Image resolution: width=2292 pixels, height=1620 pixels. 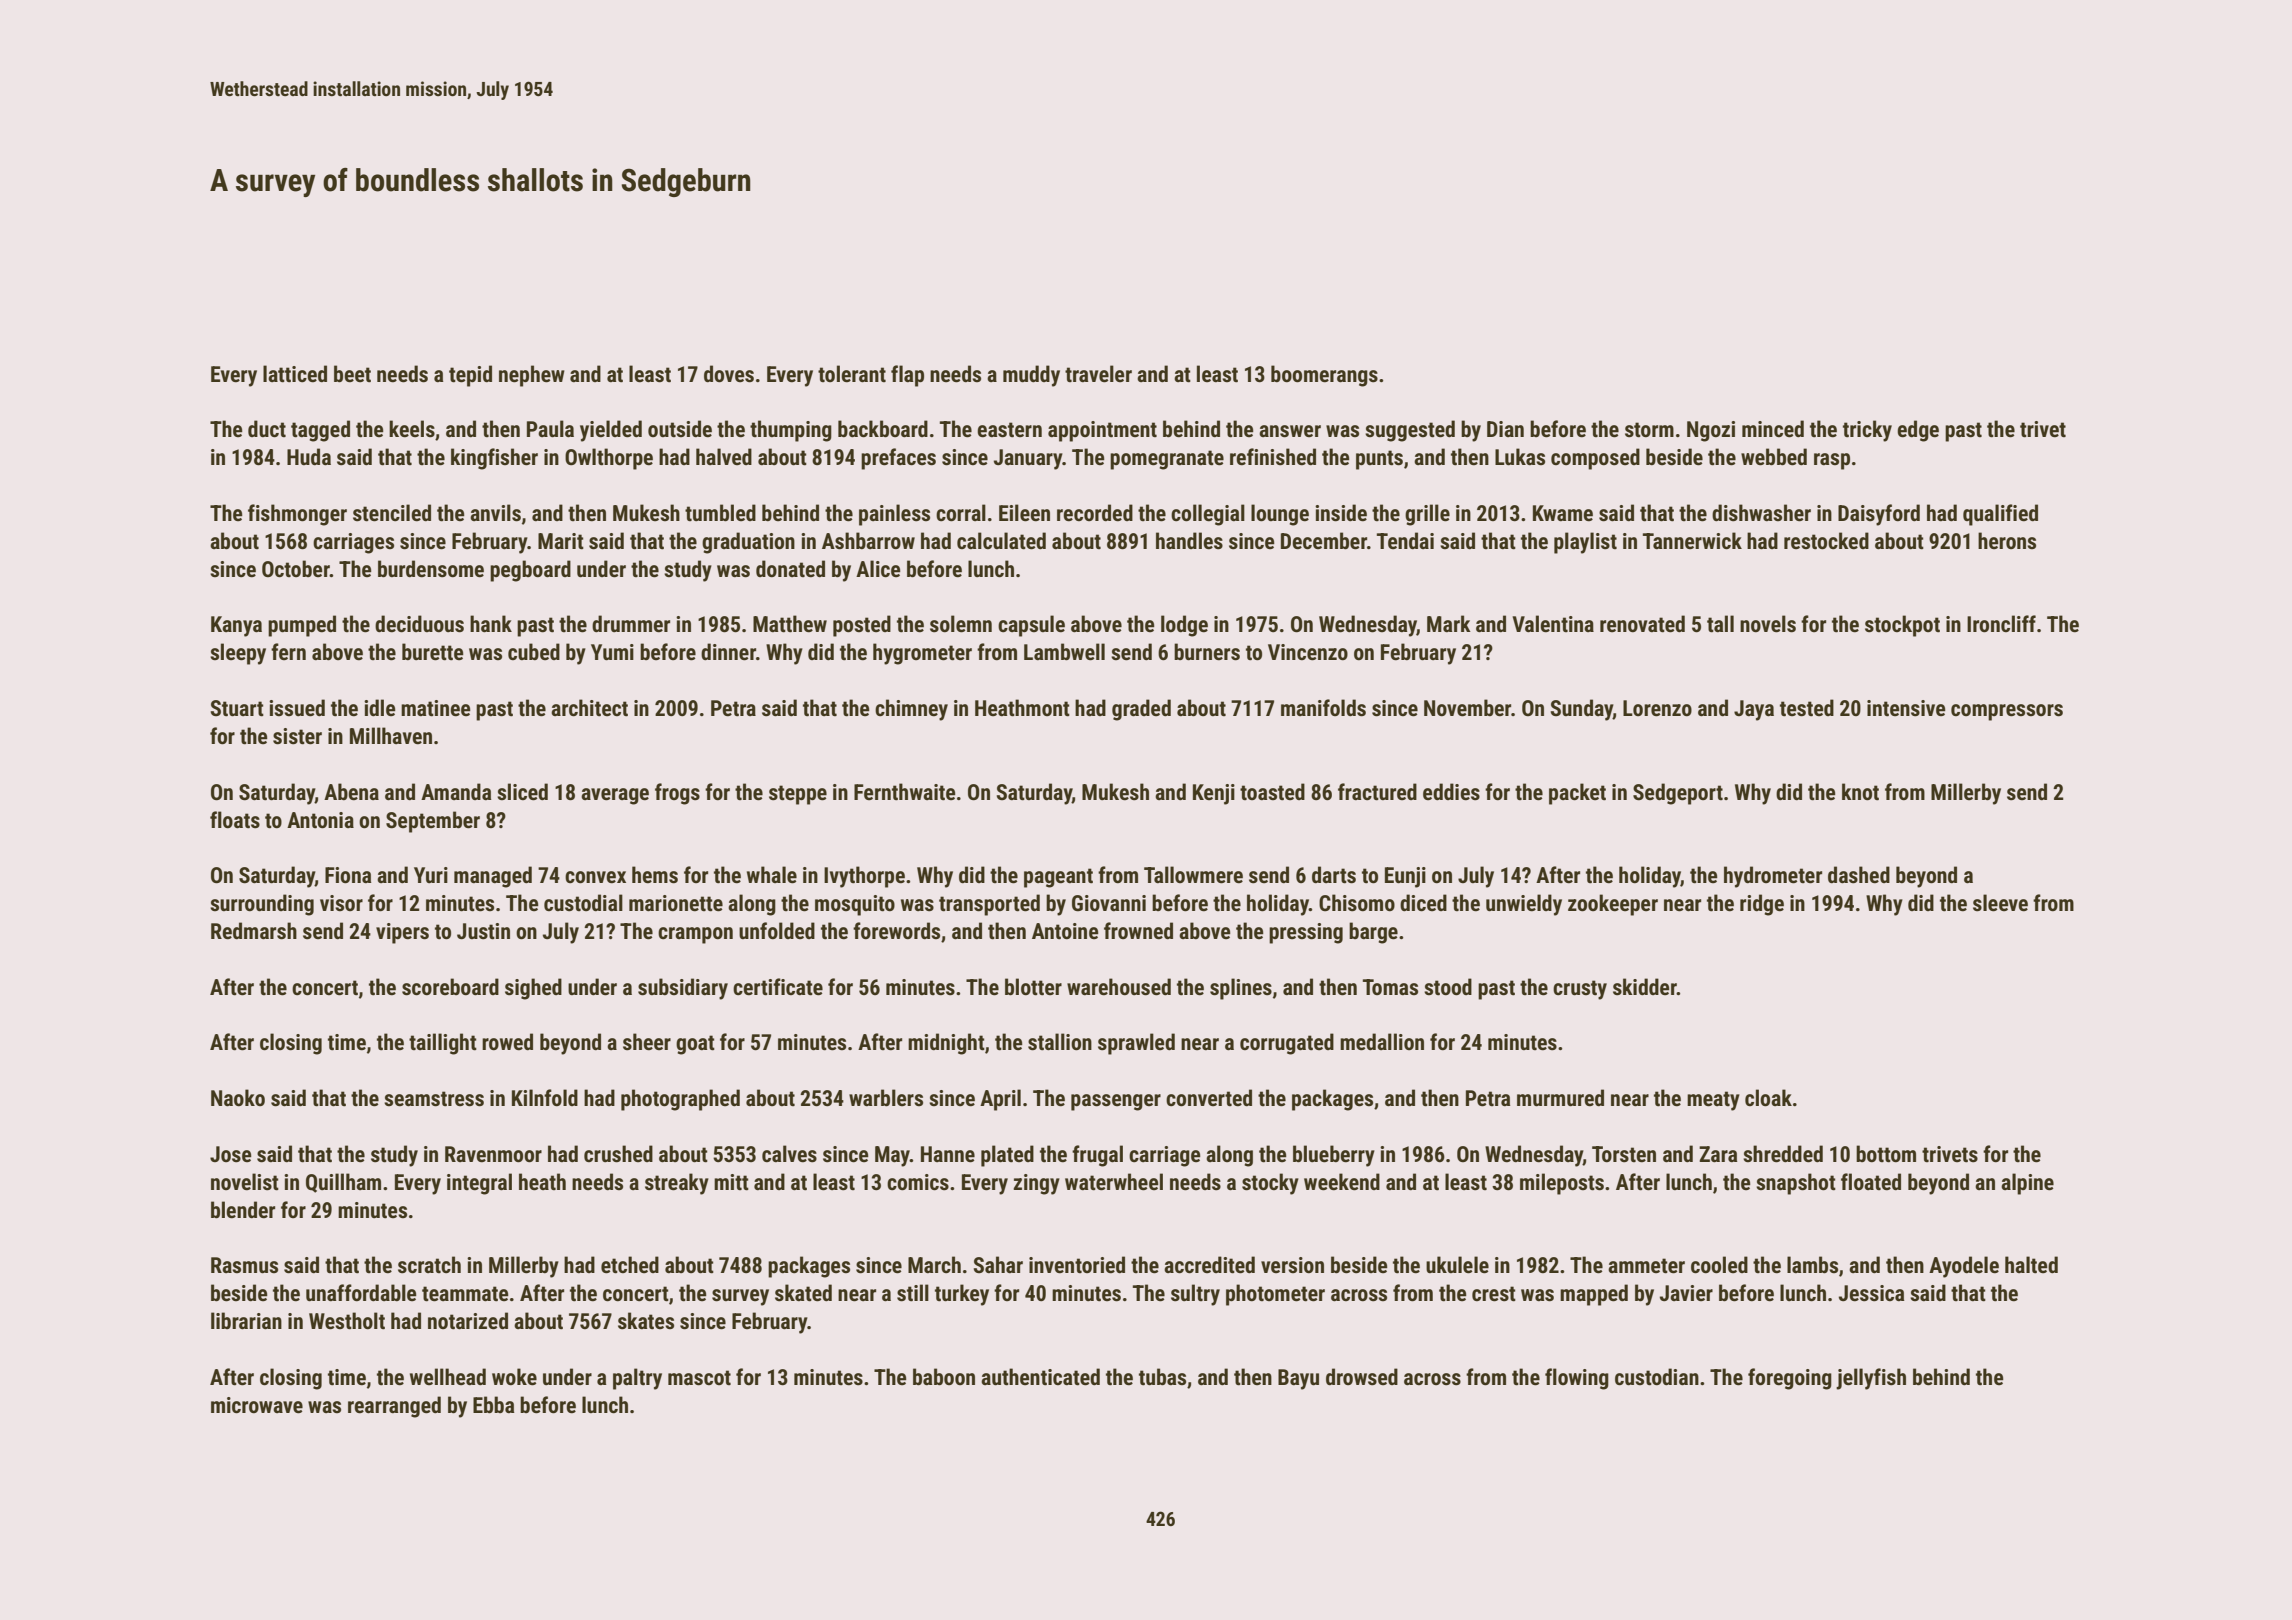 What do you see at coordinates (1902, 626) in the screenshot?
I see `stockpot` at bounding box center [1902, 626].
